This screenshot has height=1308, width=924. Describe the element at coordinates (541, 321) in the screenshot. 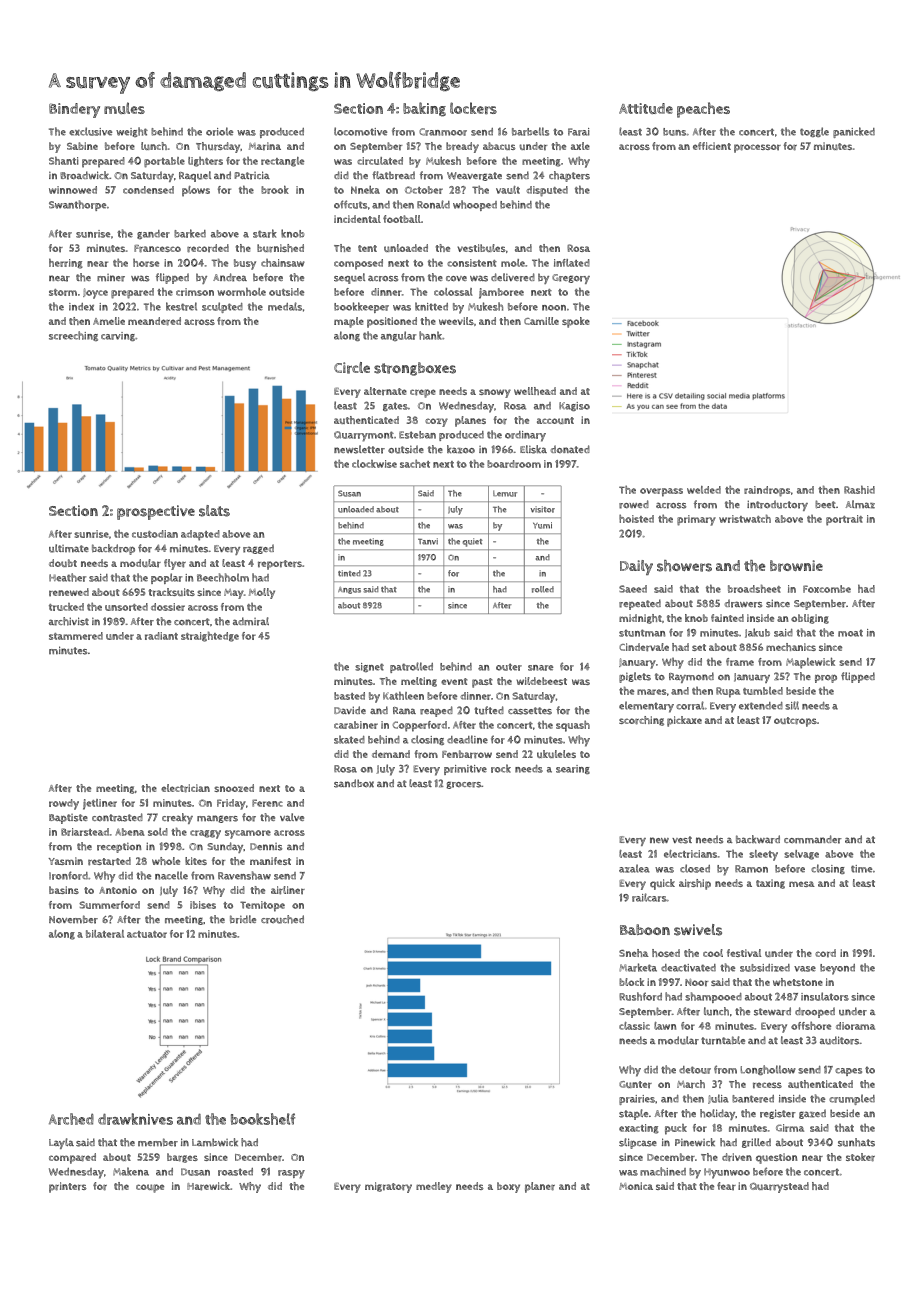

I see `Camille` at that location.
